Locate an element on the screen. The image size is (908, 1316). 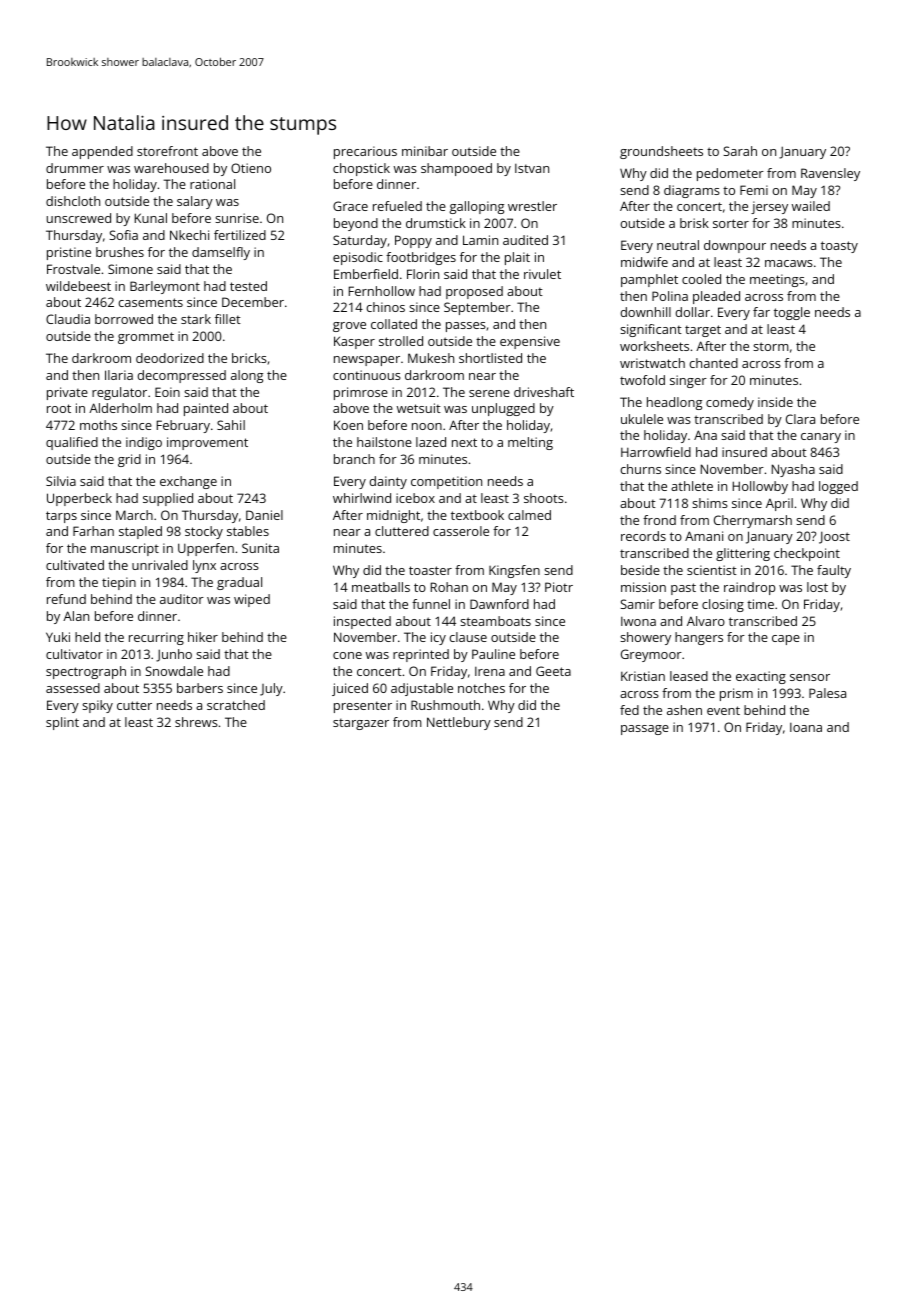
toaster is located at coordinates (430, 570).
